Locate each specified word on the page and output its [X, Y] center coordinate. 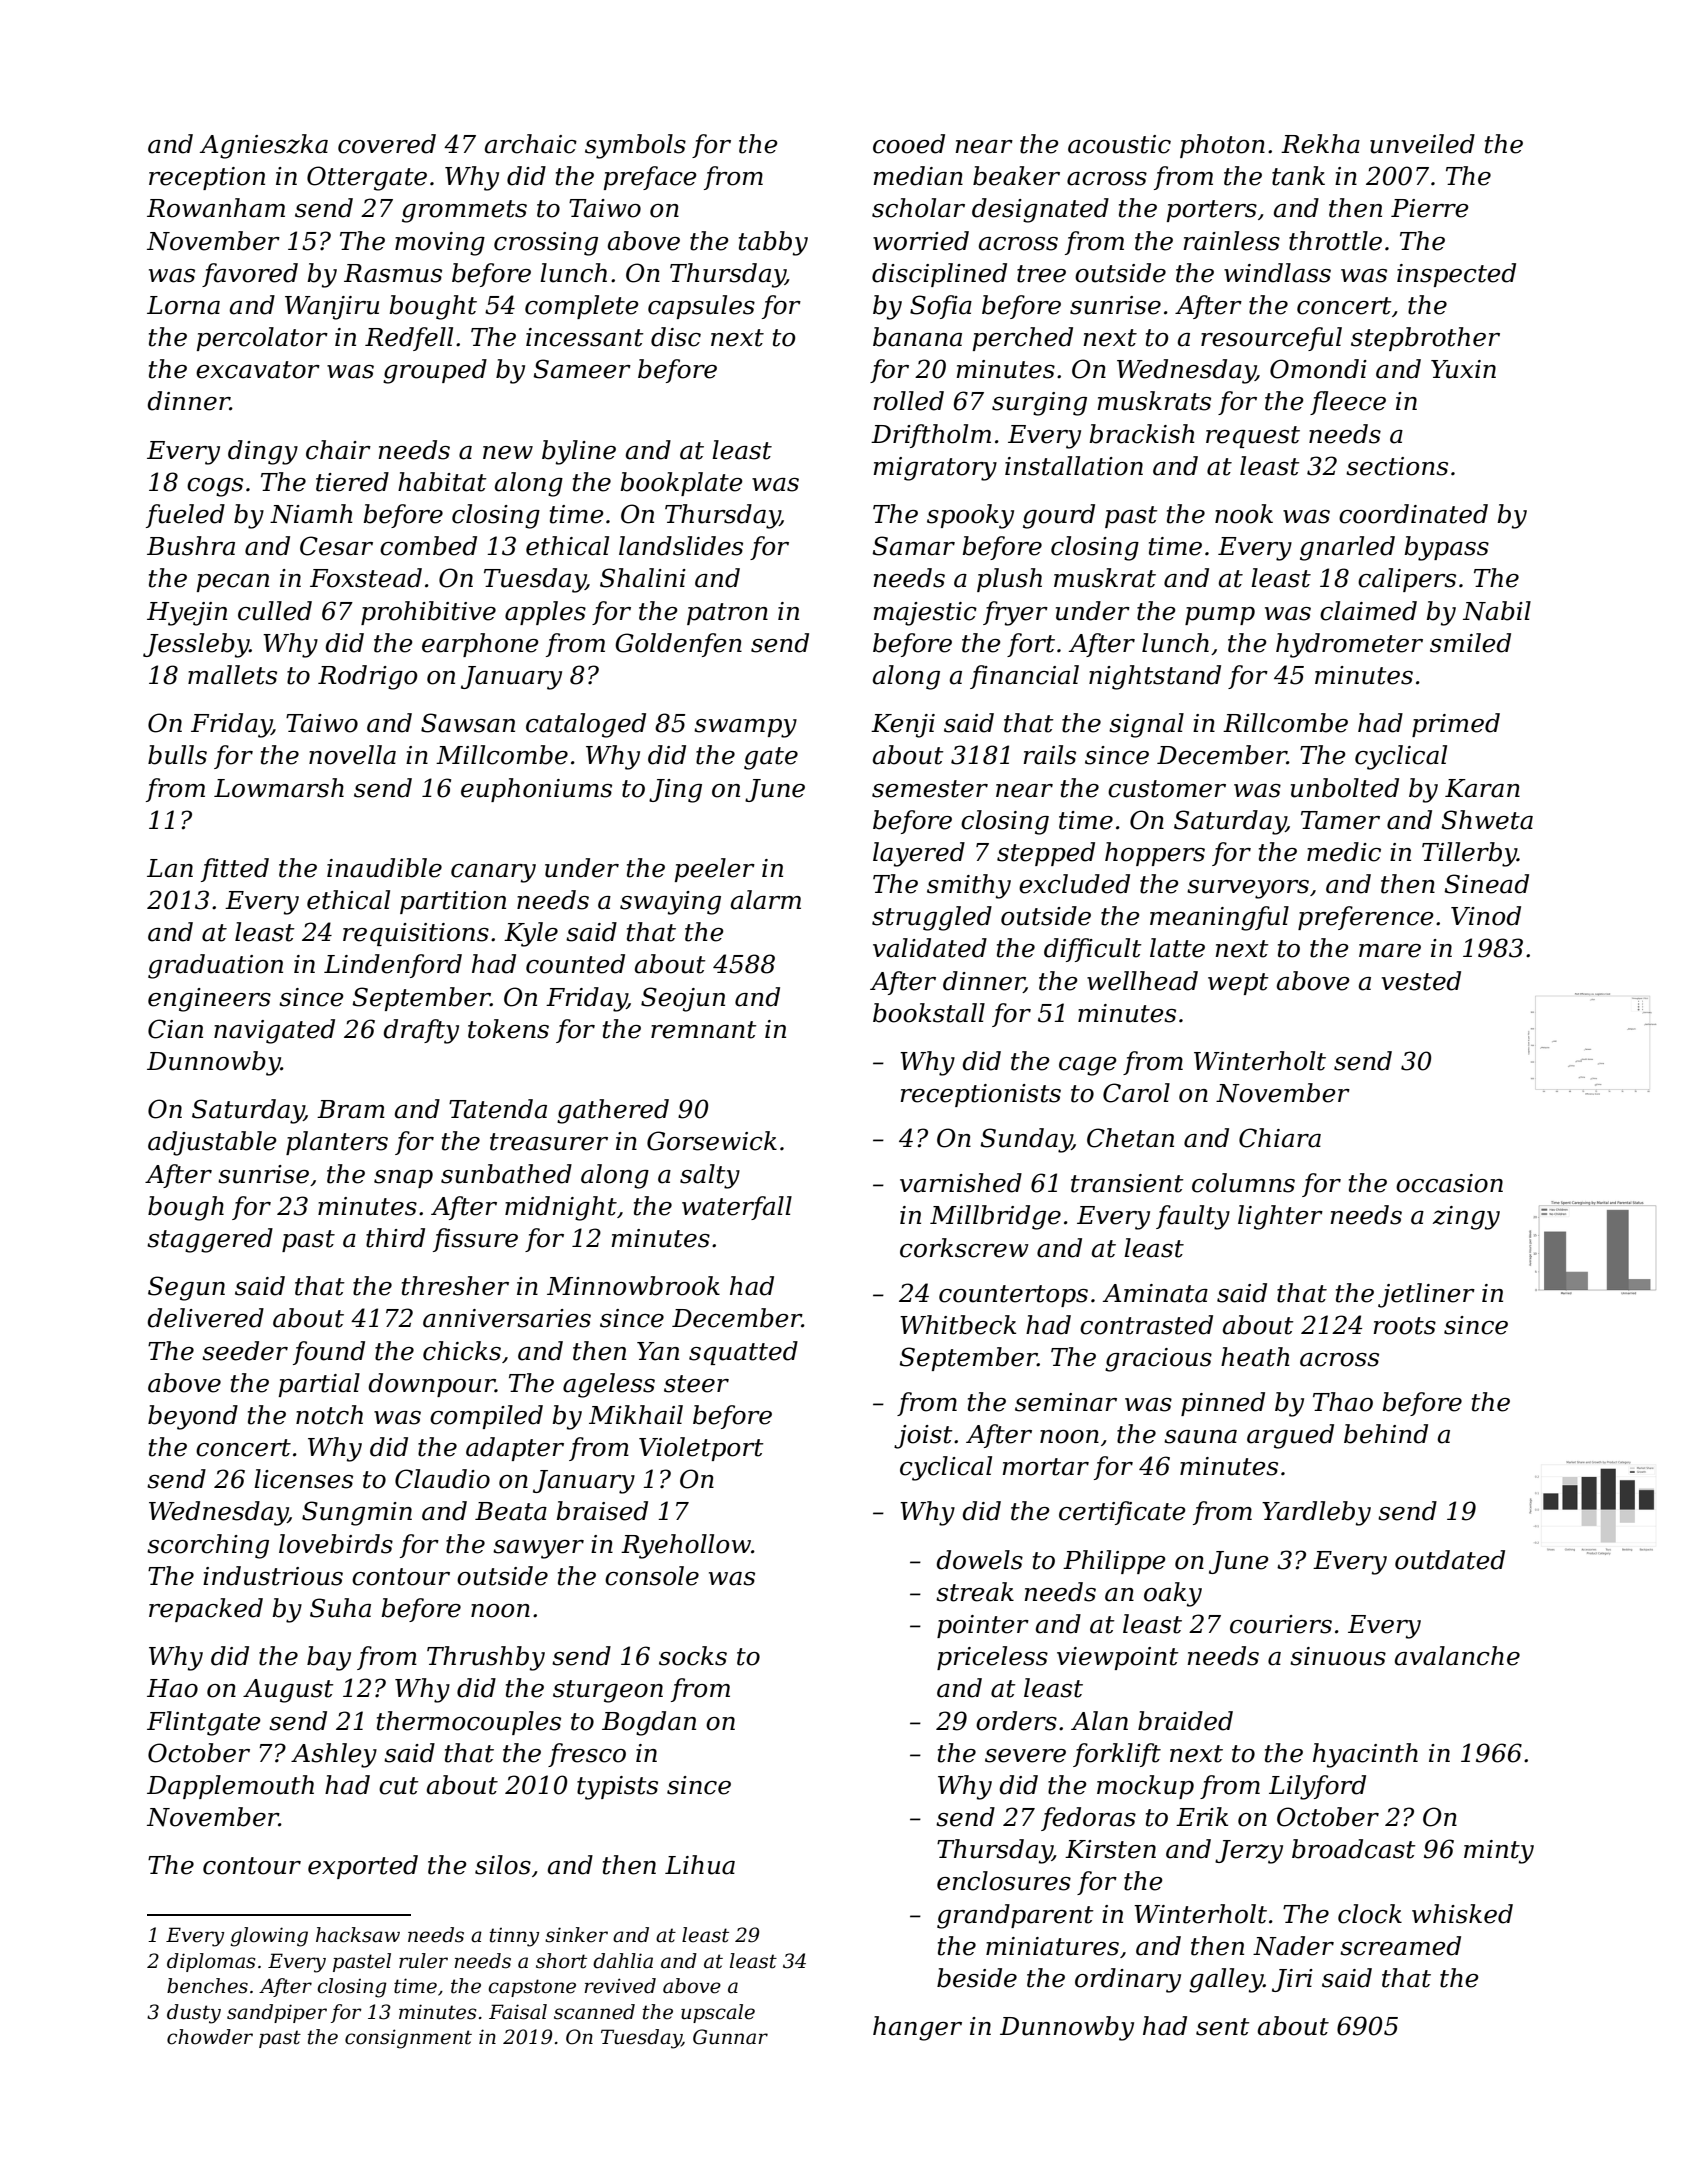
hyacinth [1365, 1755]
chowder [210, 2037]
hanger [917, 2028]
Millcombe [502, 755]
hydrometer [1349, 645]
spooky [970, 516]
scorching [208, 1546]
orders [1016, 1721]
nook [1244, 514]
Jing [675, 791]
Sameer [582, 369]
